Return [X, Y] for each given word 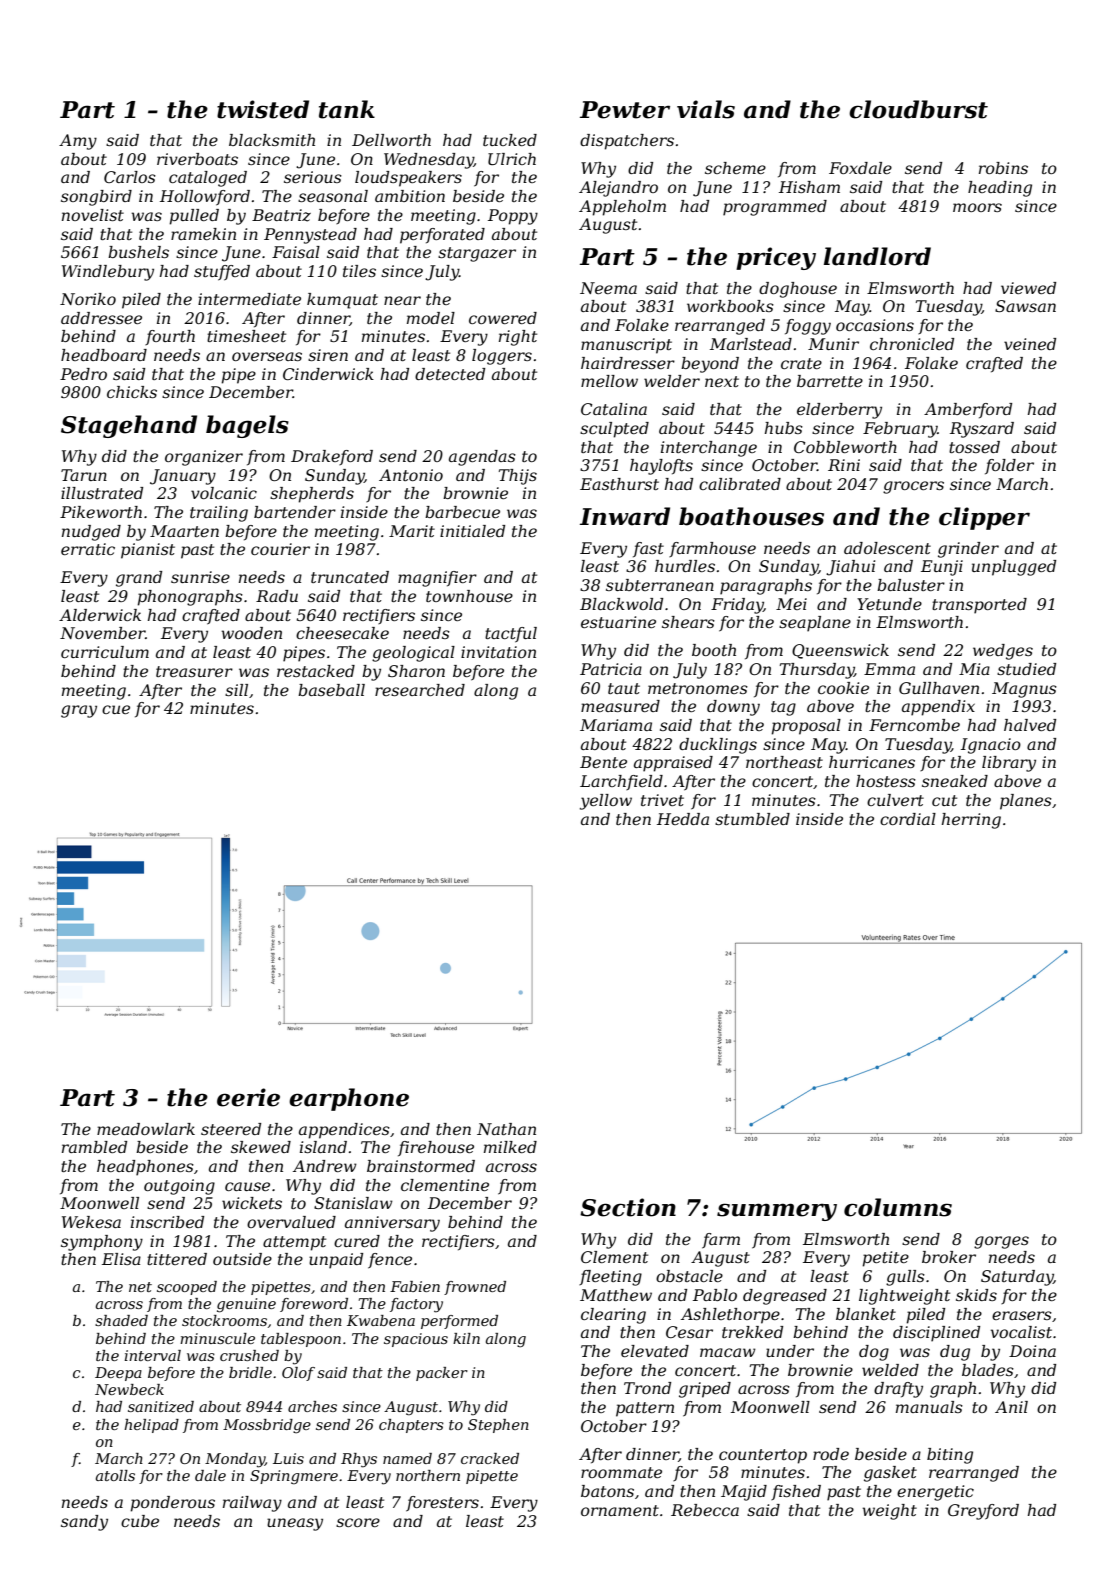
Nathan [506, 1129]
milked [510, 1147]
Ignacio [991, 746]
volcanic [224, 493]
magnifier [437, 579]
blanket [866, 1314]
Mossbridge [267, 1426]
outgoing [179, 1187]
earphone [349, 1099]
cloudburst [918, 109]
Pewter [625, 110]
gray [79, 711]
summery [777, 1212]
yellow [606, 802]
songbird [96, 198]
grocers [913, 487]
